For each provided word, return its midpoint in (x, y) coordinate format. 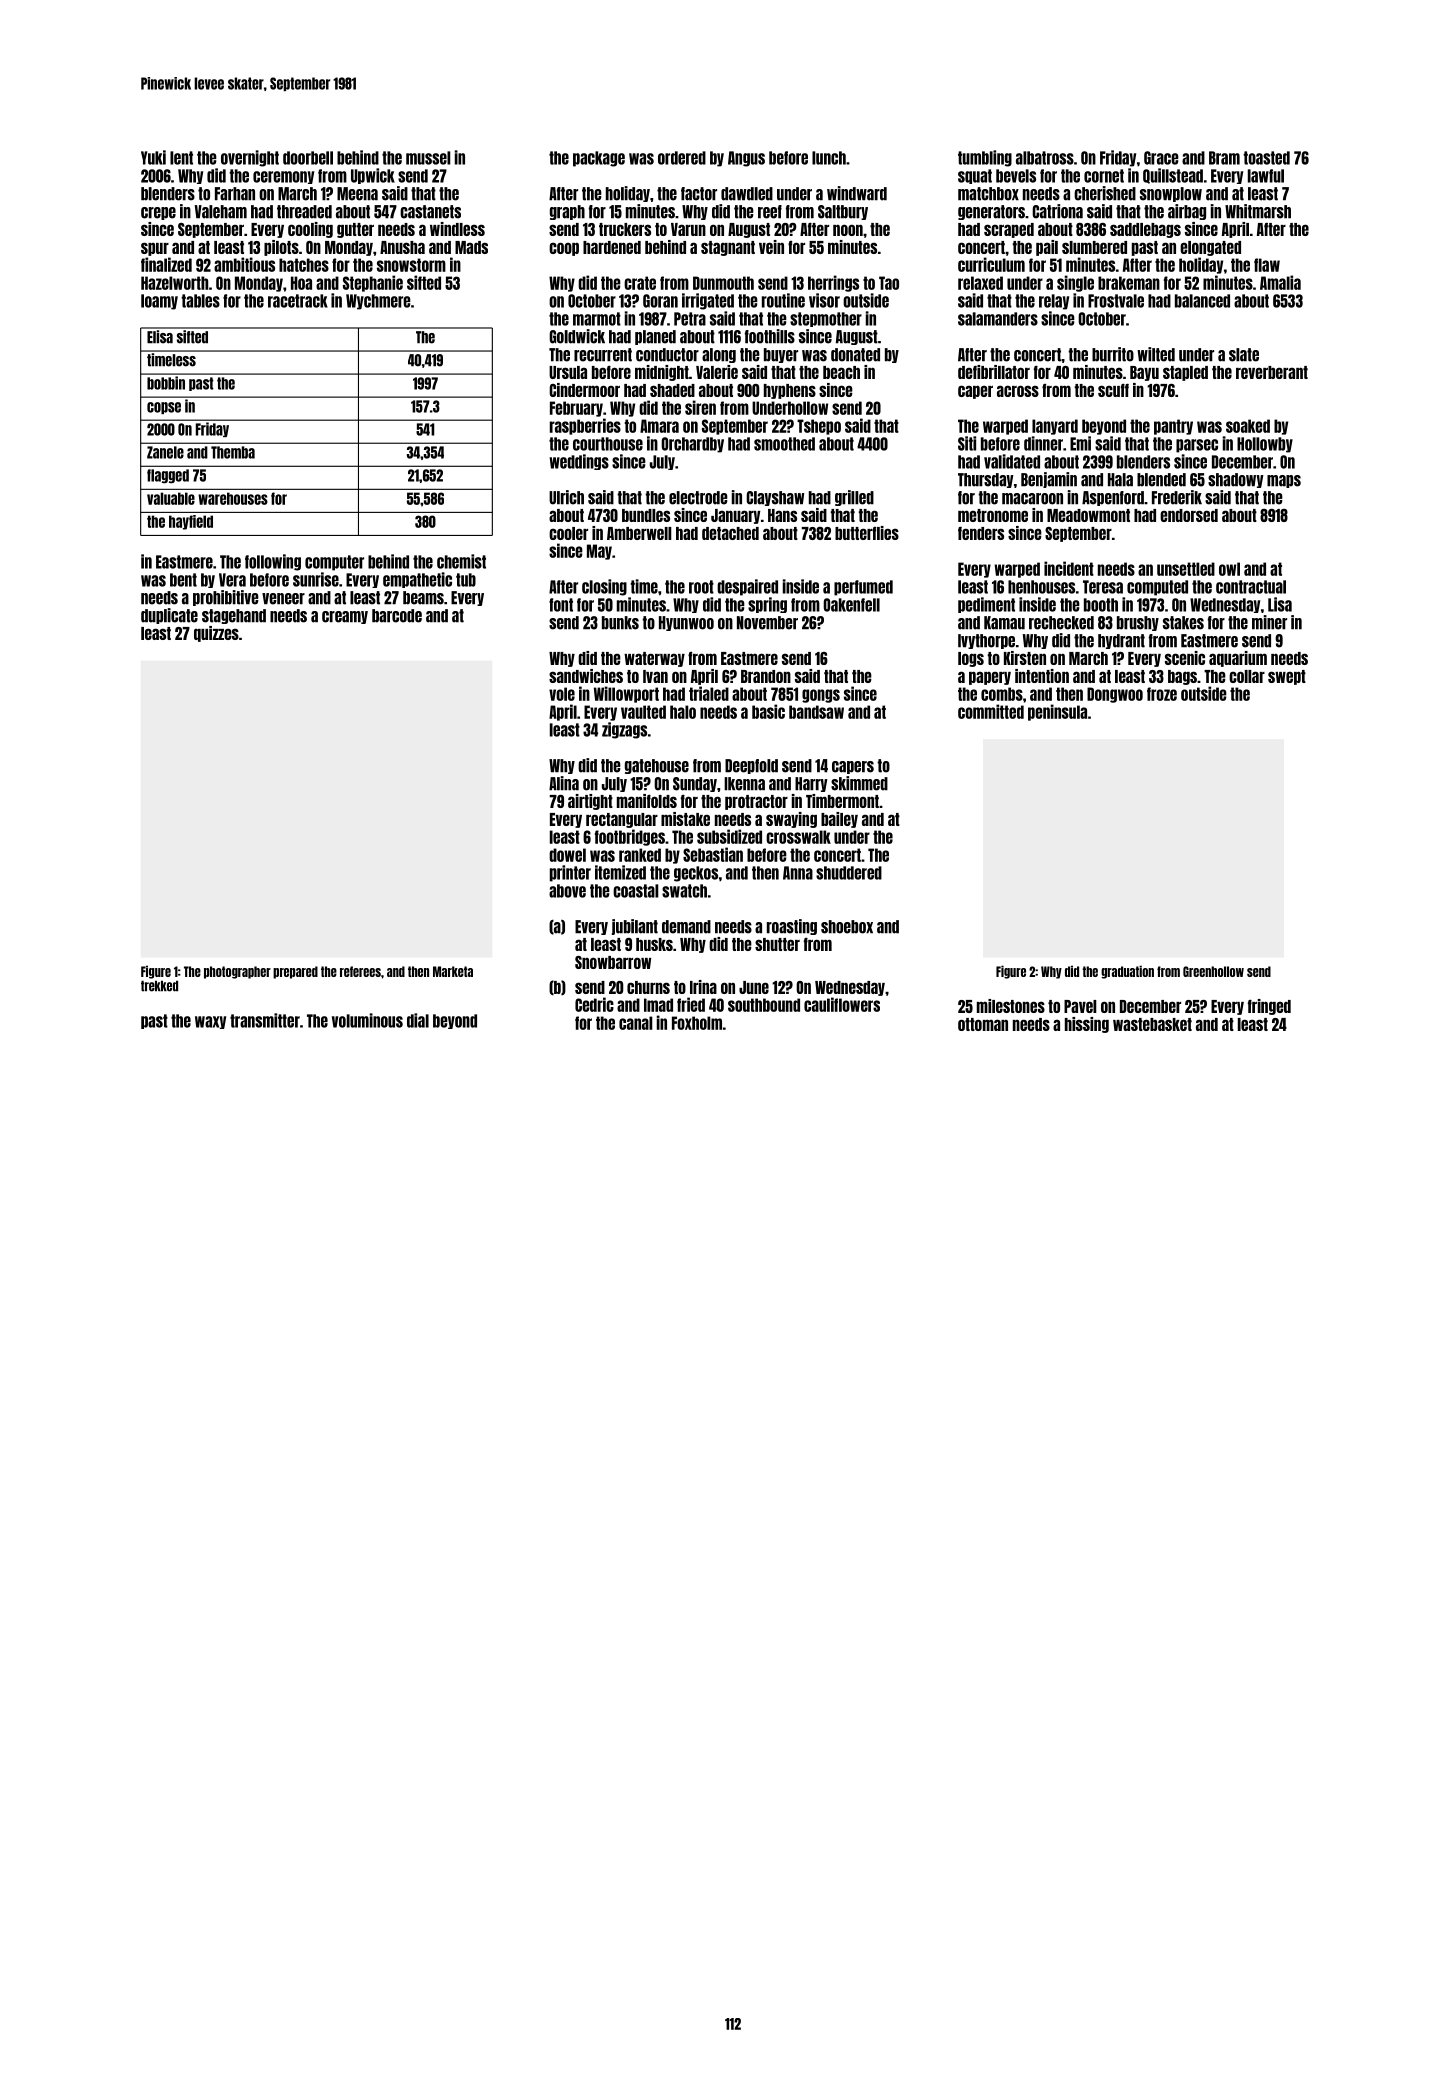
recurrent (603, 355)
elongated (1210, 248)
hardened (612, 247)
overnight (250, 158)
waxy (210, 1022)
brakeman (1129, 283)
